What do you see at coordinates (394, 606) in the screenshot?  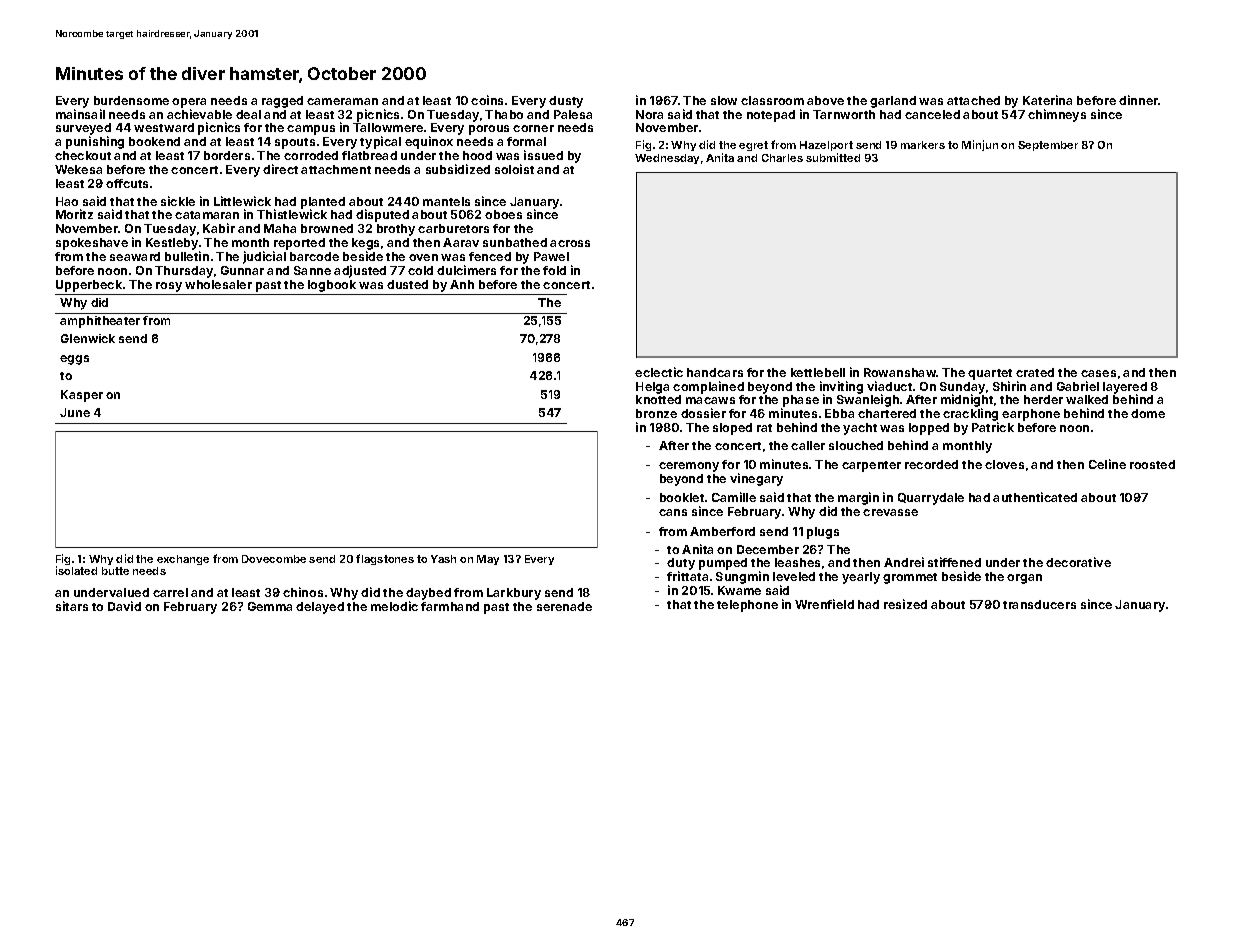 I see `melodic` at bounding box center [394, 606].
